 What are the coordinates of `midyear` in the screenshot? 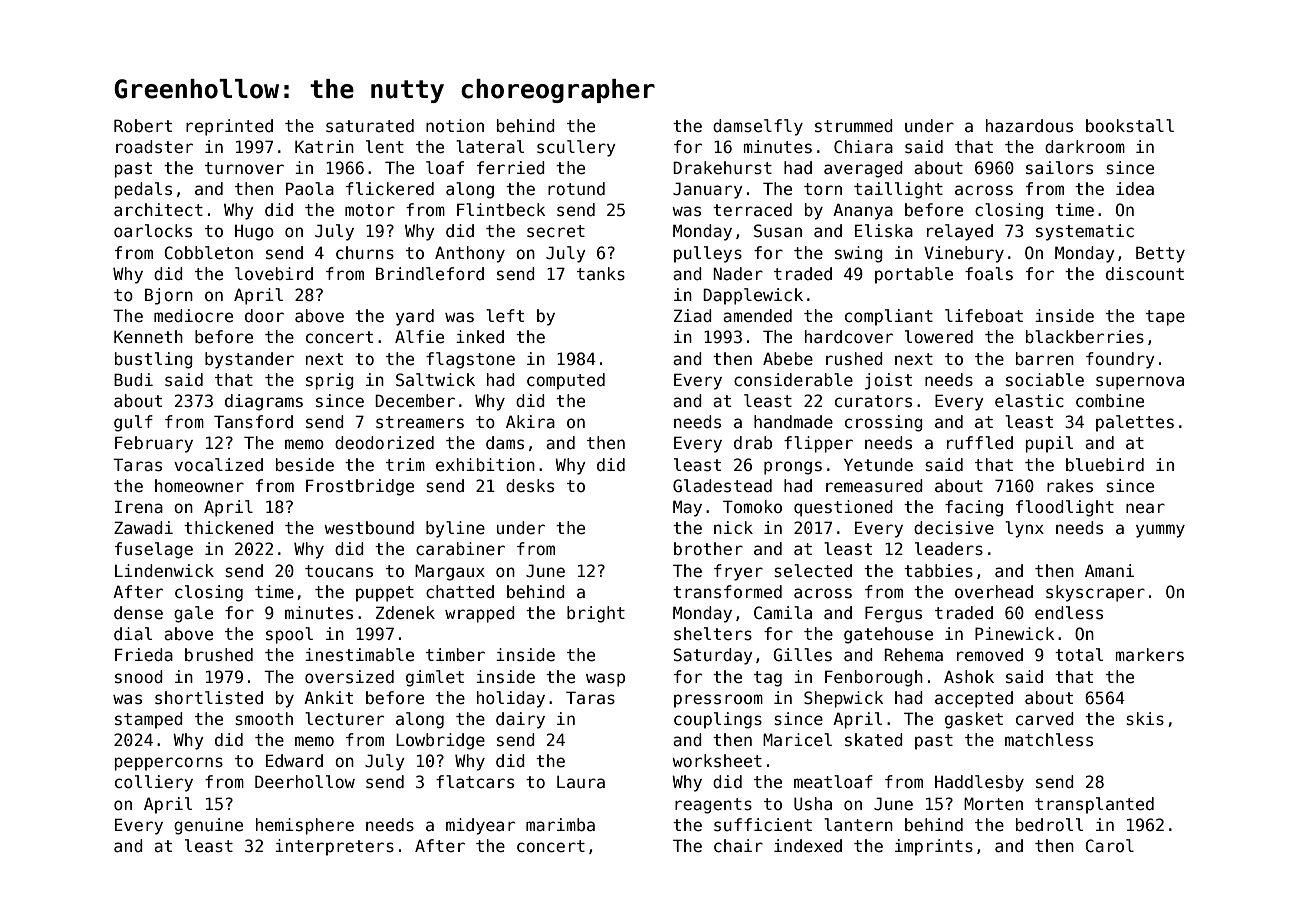 It's located at (480, 826).
